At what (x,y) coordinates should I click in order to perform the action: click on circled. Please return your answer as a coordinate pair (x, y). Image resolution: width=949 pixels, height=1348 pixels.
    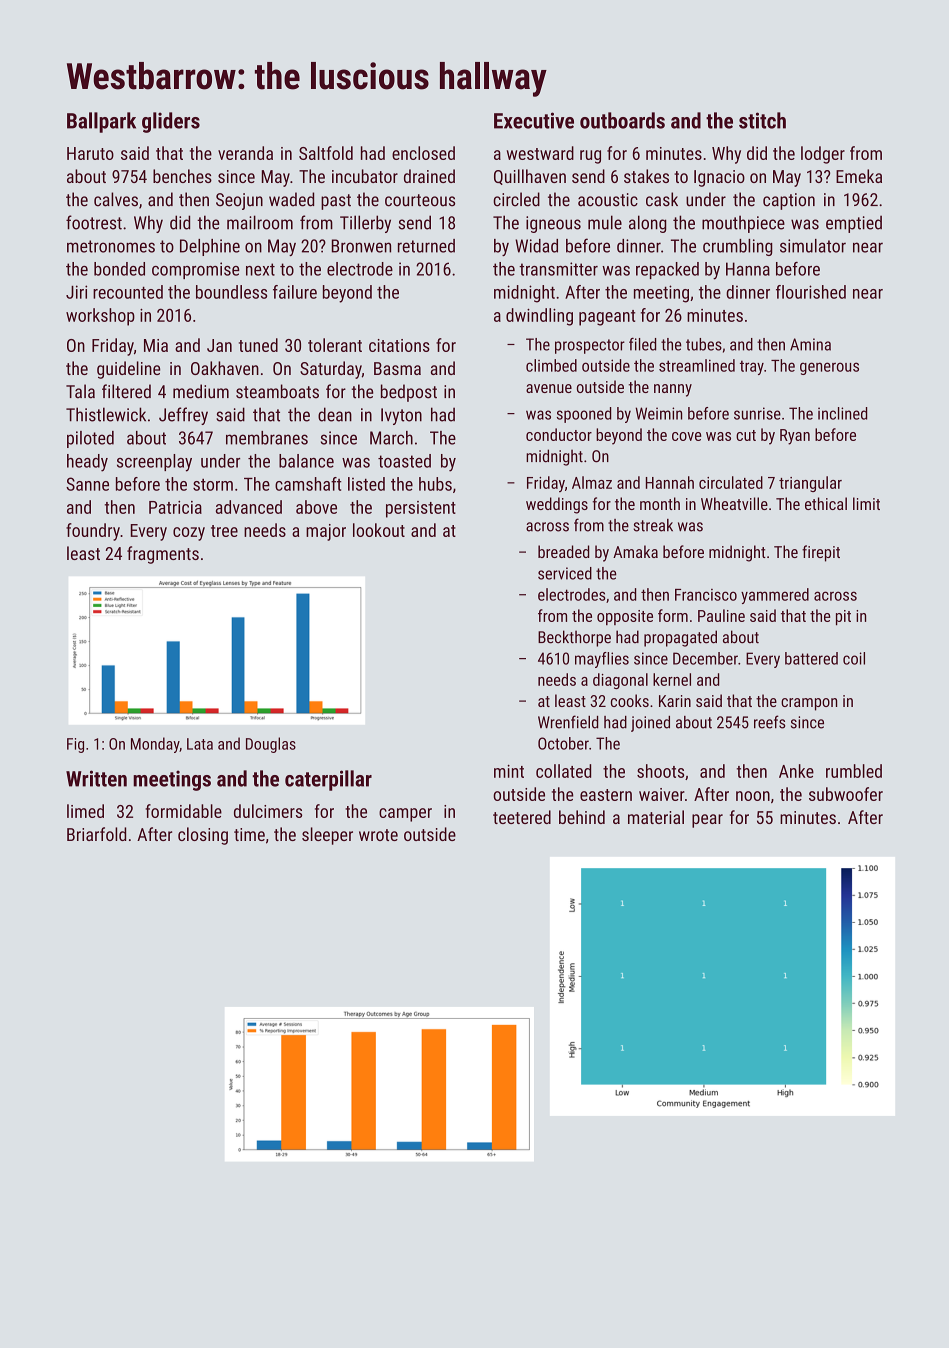
    Looking at the image, I should click on (516, 199).
